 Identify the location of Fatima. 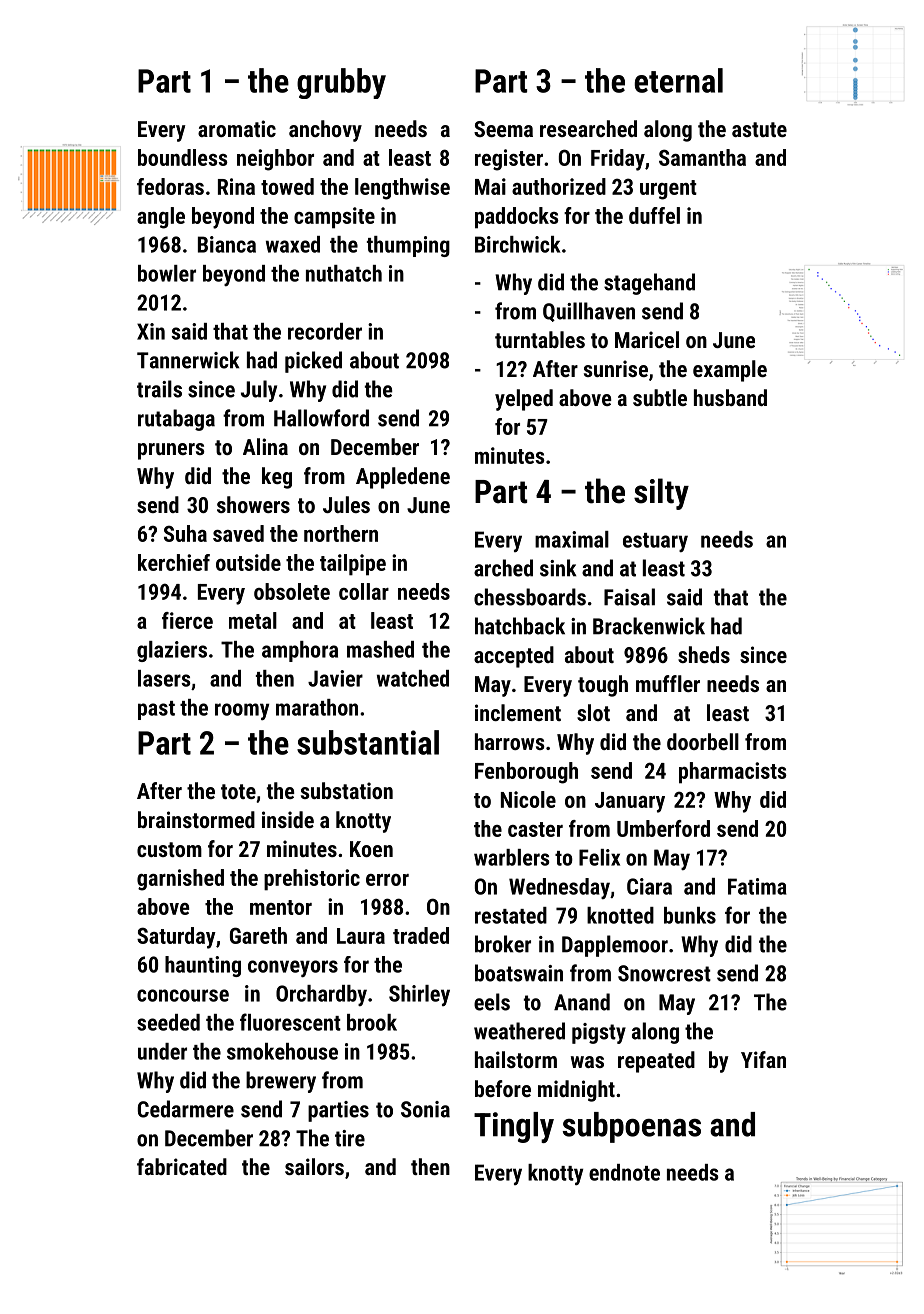
(757, 886).
